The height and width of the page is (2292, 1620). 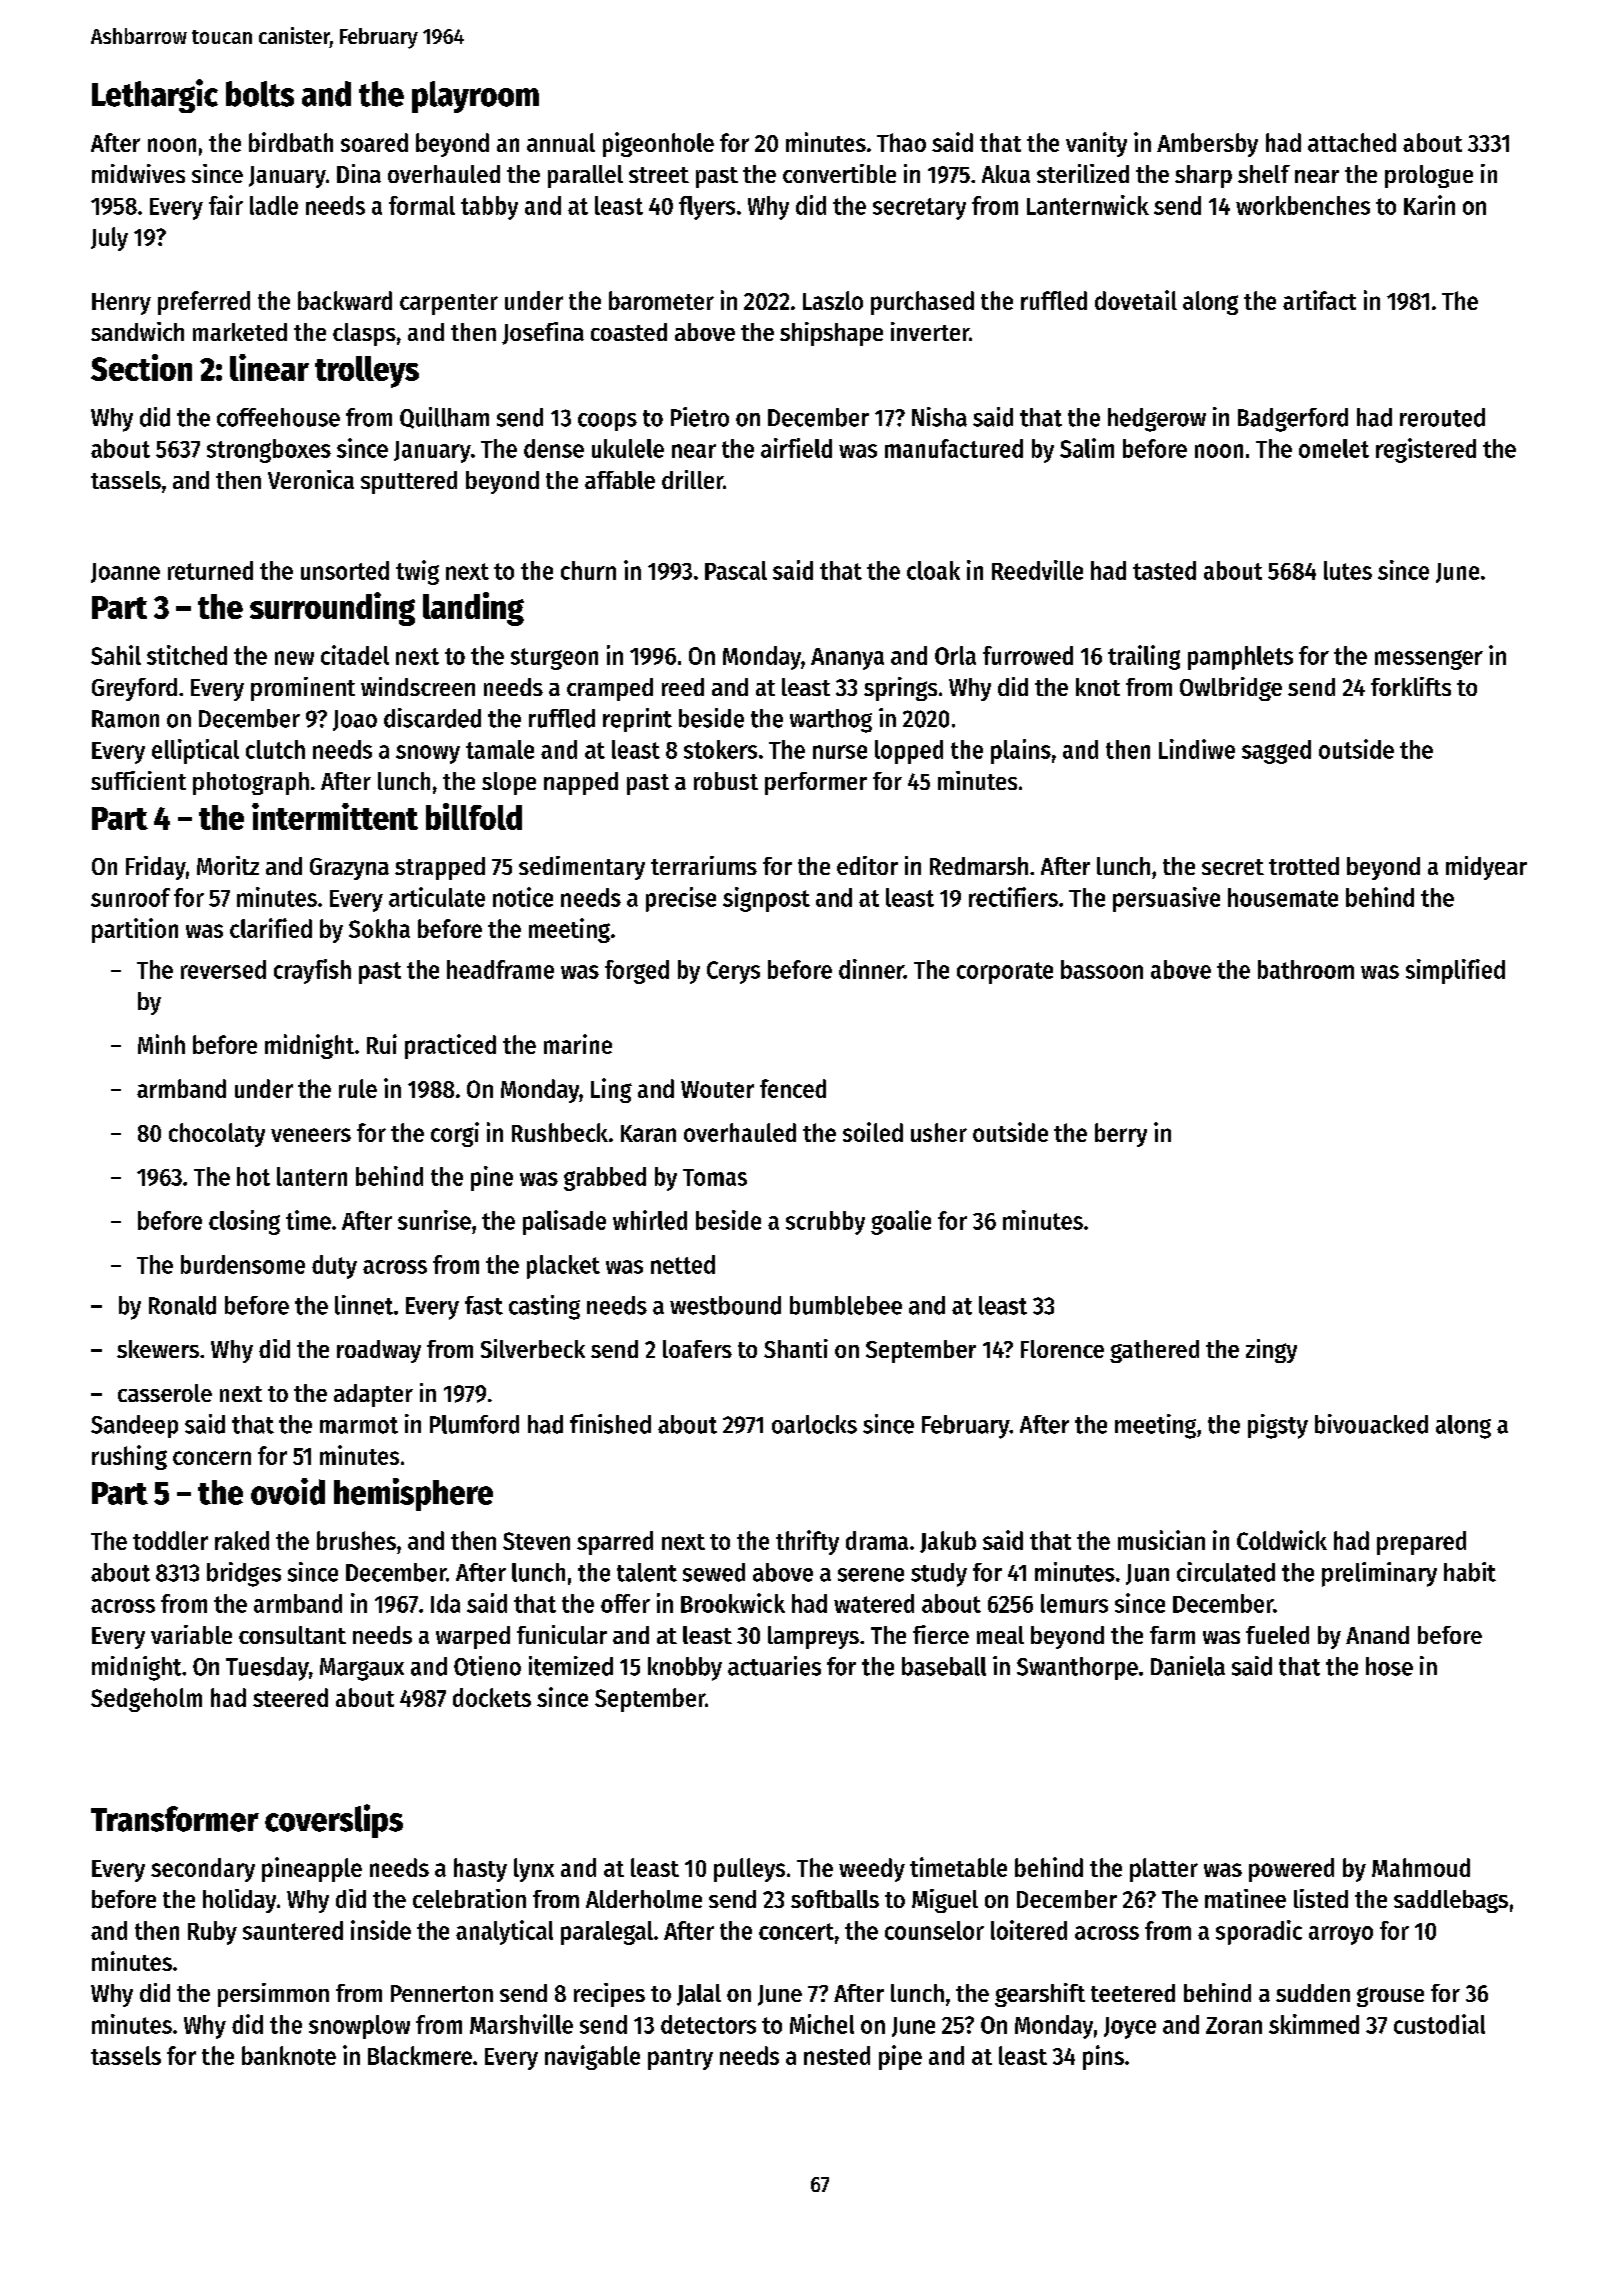 I want to click on manufactured, so click(x=954, y=448).
